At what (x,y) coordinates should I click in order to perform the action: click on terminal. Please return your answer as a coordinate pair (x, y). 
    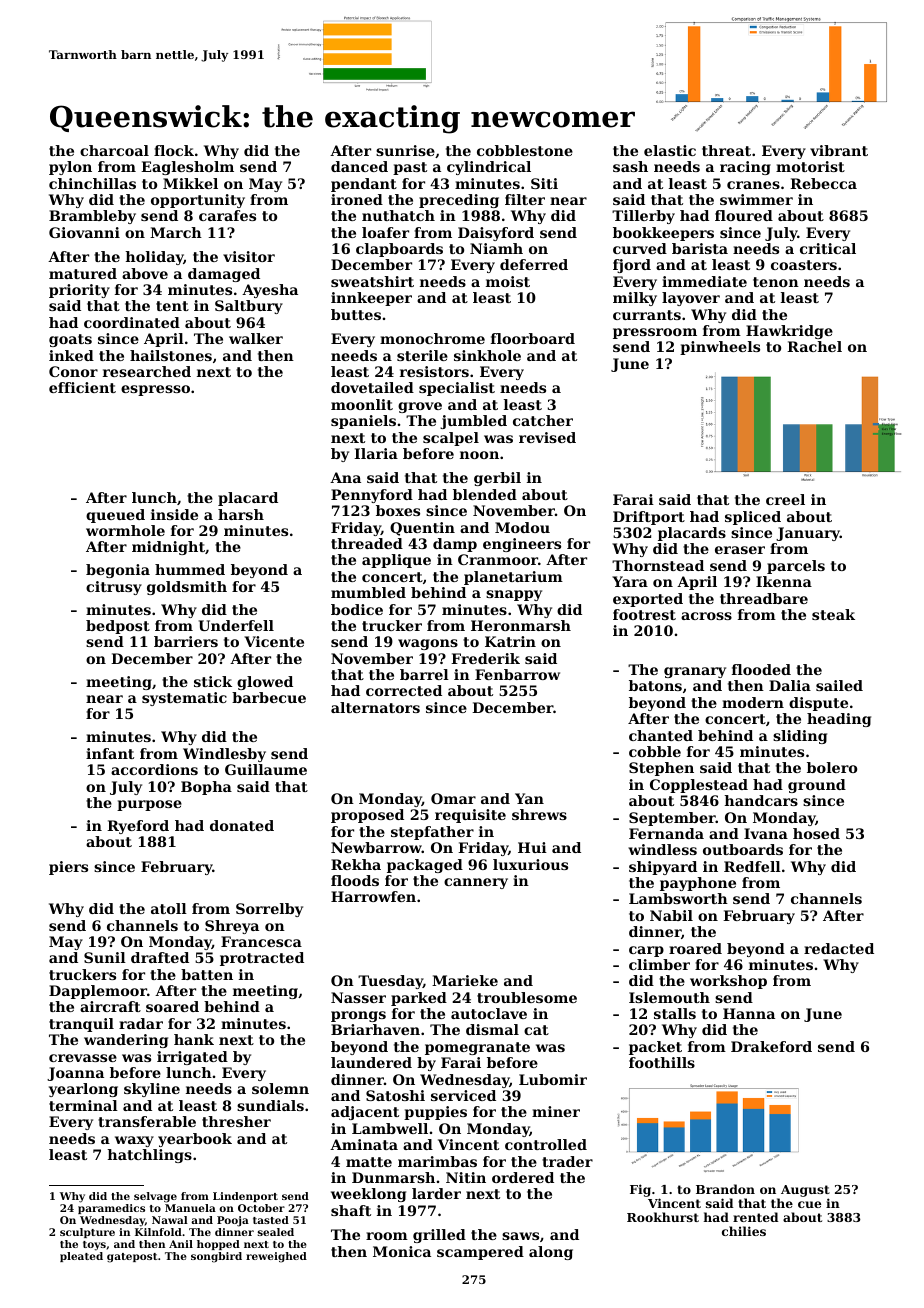
    Looking at the image, I should click on (83, 1105).
